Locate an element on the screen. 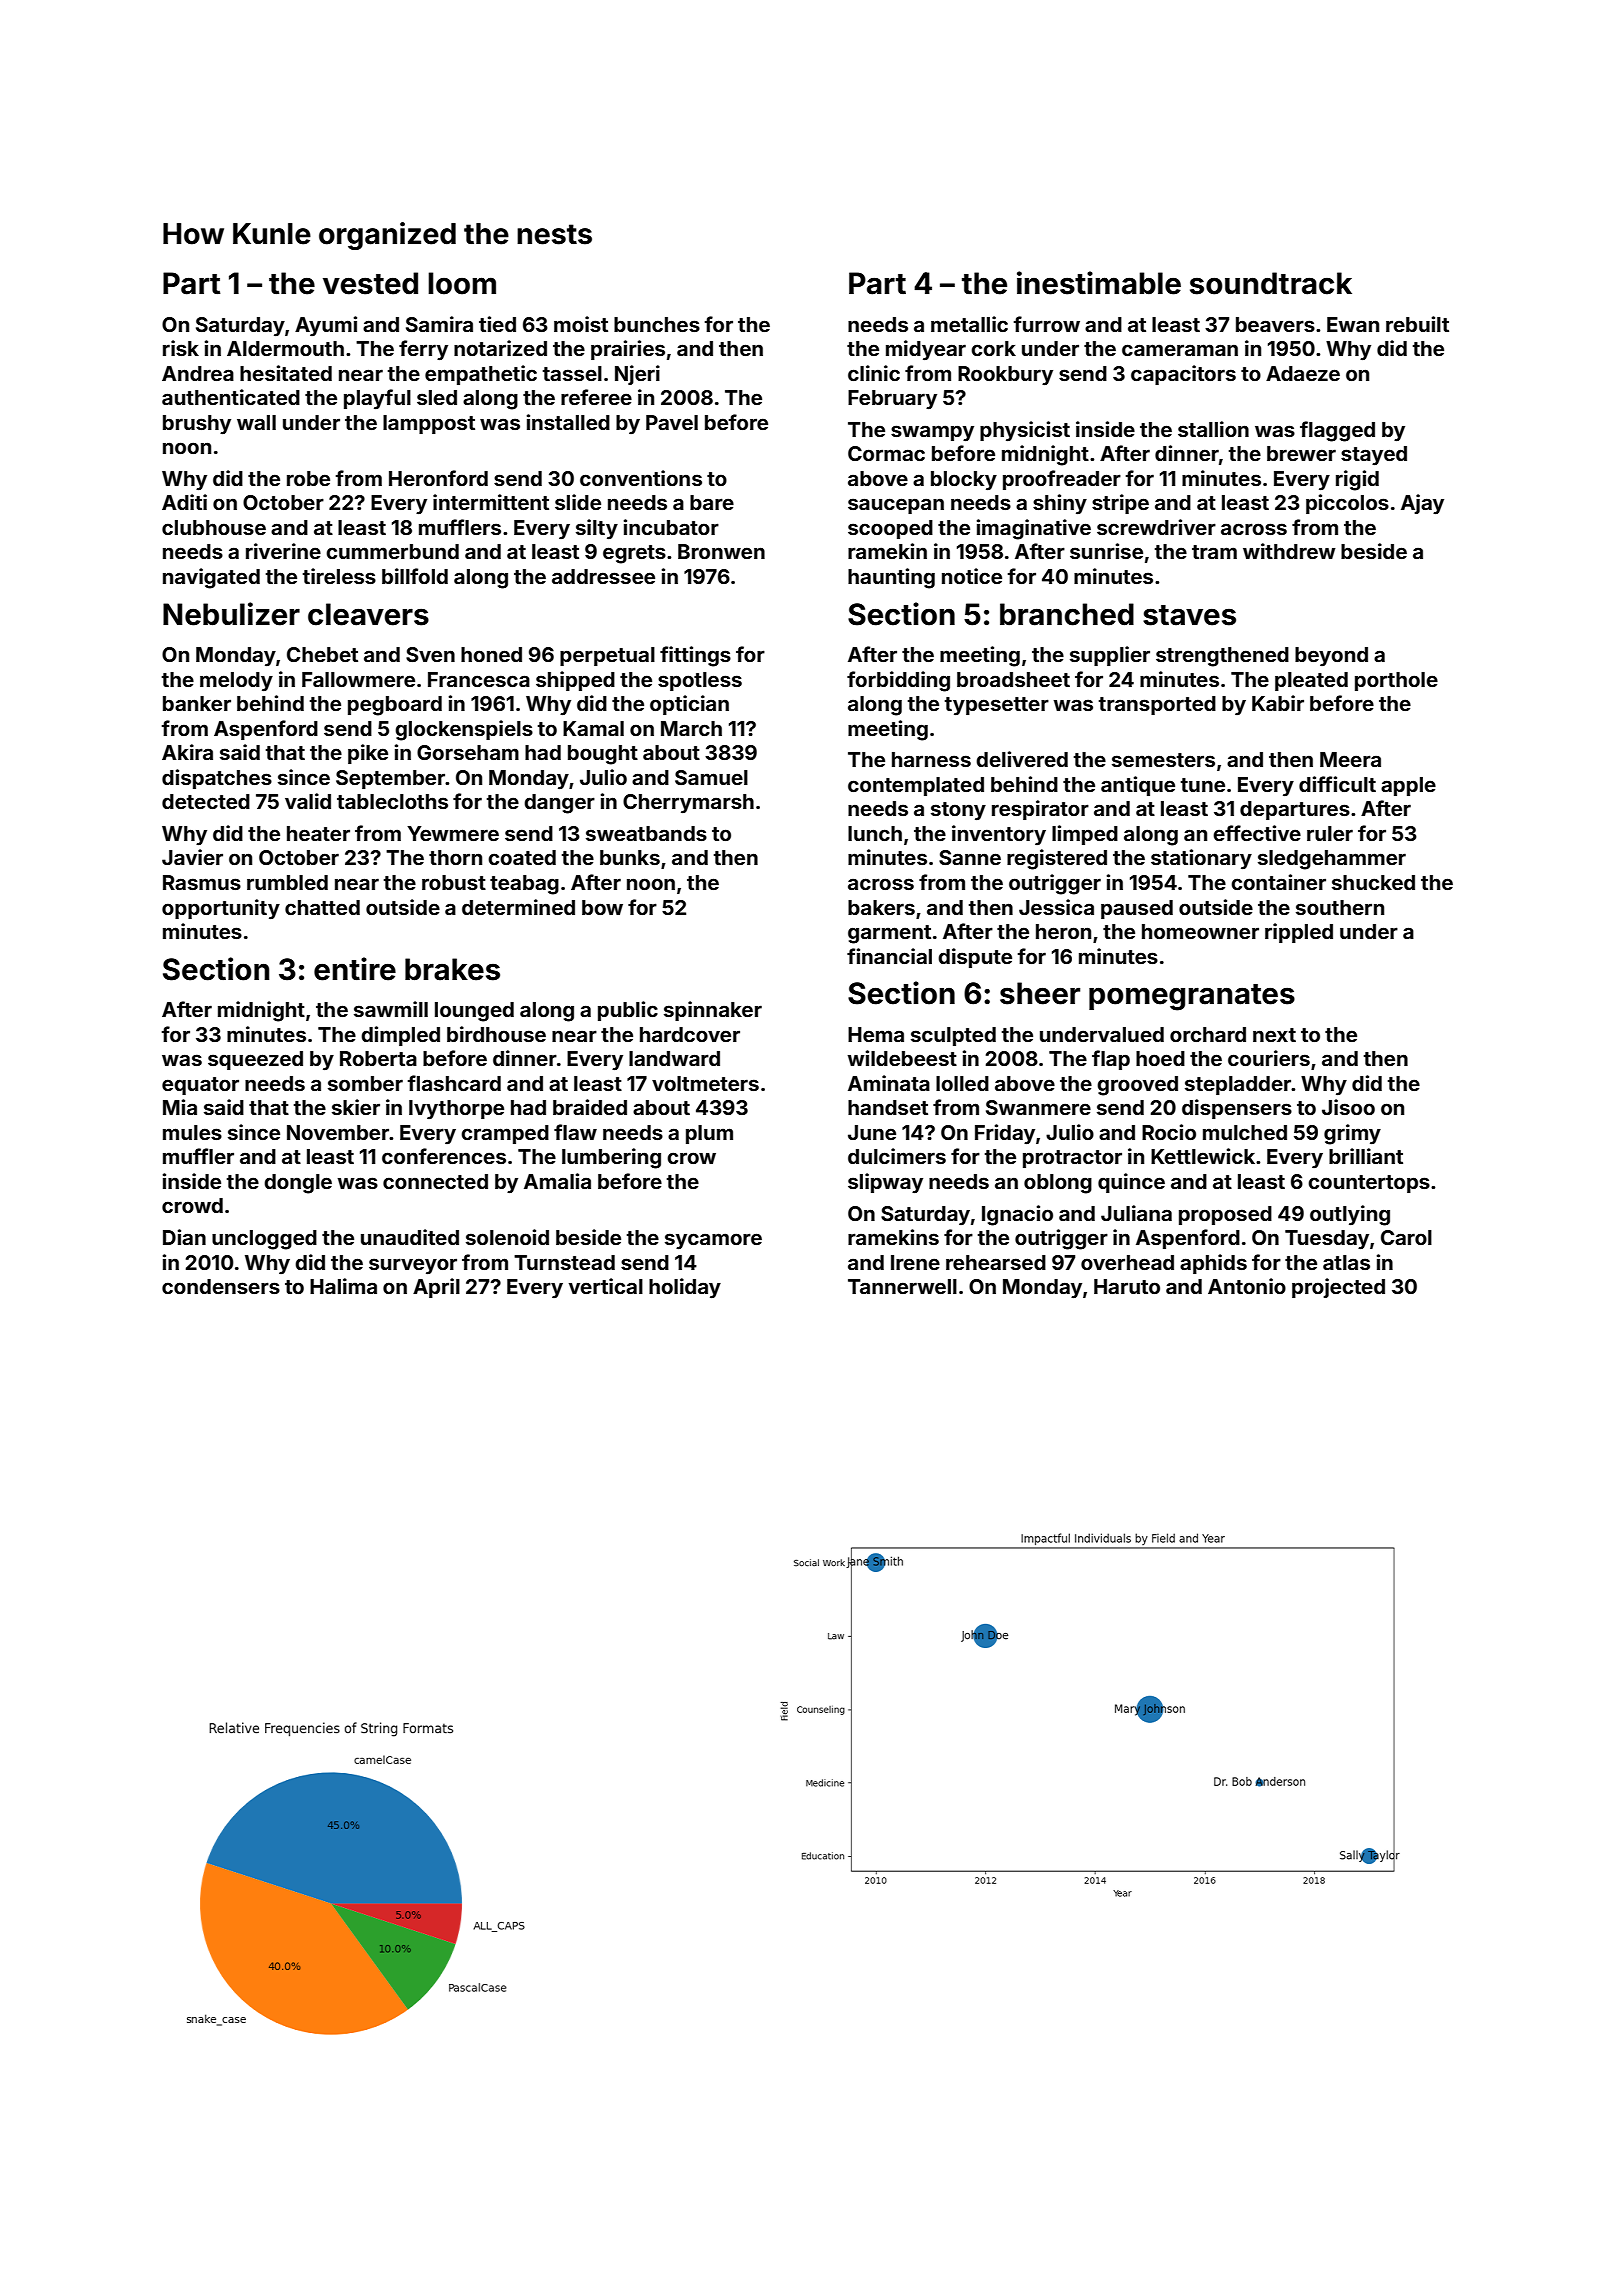  vested is located at coordinates (370, 283).
